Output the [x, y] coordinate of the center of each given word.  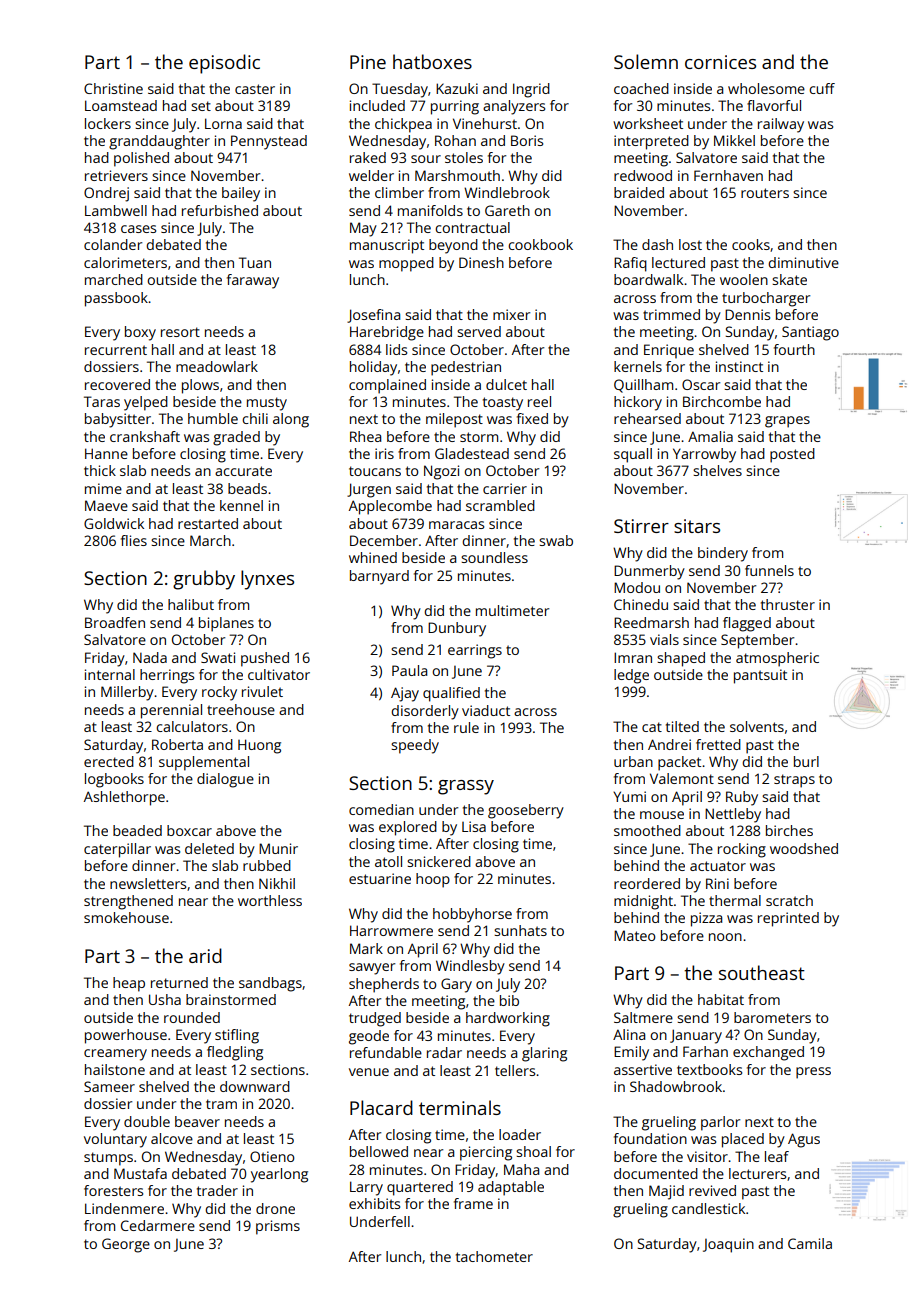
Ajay [405, 694]
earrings [475, 651]
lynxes [267, 580]
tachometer [494, 1256]
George [126, 1245]
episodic [224, 64]
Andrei [669, 744]
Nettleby [733, 815]
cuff [822, 88]
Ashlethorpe [124, 798]
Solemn [646, 61]
